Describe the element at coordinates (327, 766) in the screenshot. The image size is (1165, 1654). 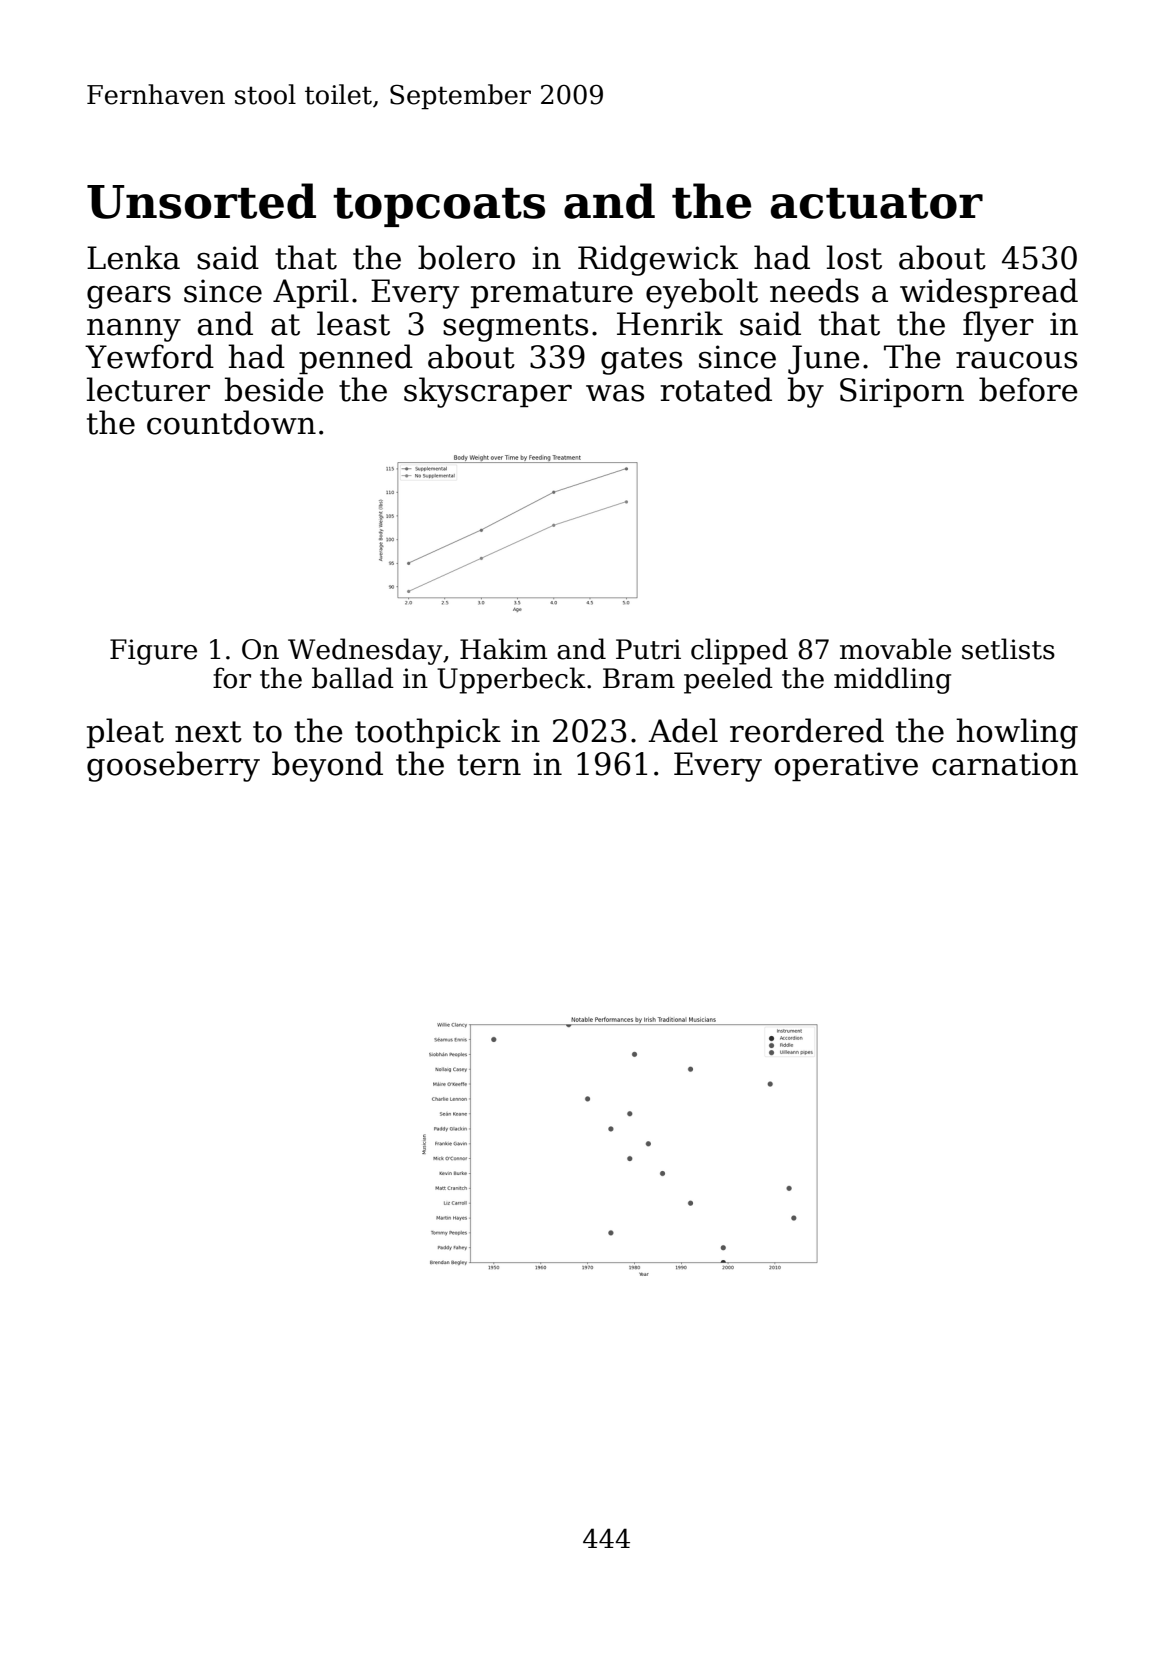
I see `beyond` at that location.
